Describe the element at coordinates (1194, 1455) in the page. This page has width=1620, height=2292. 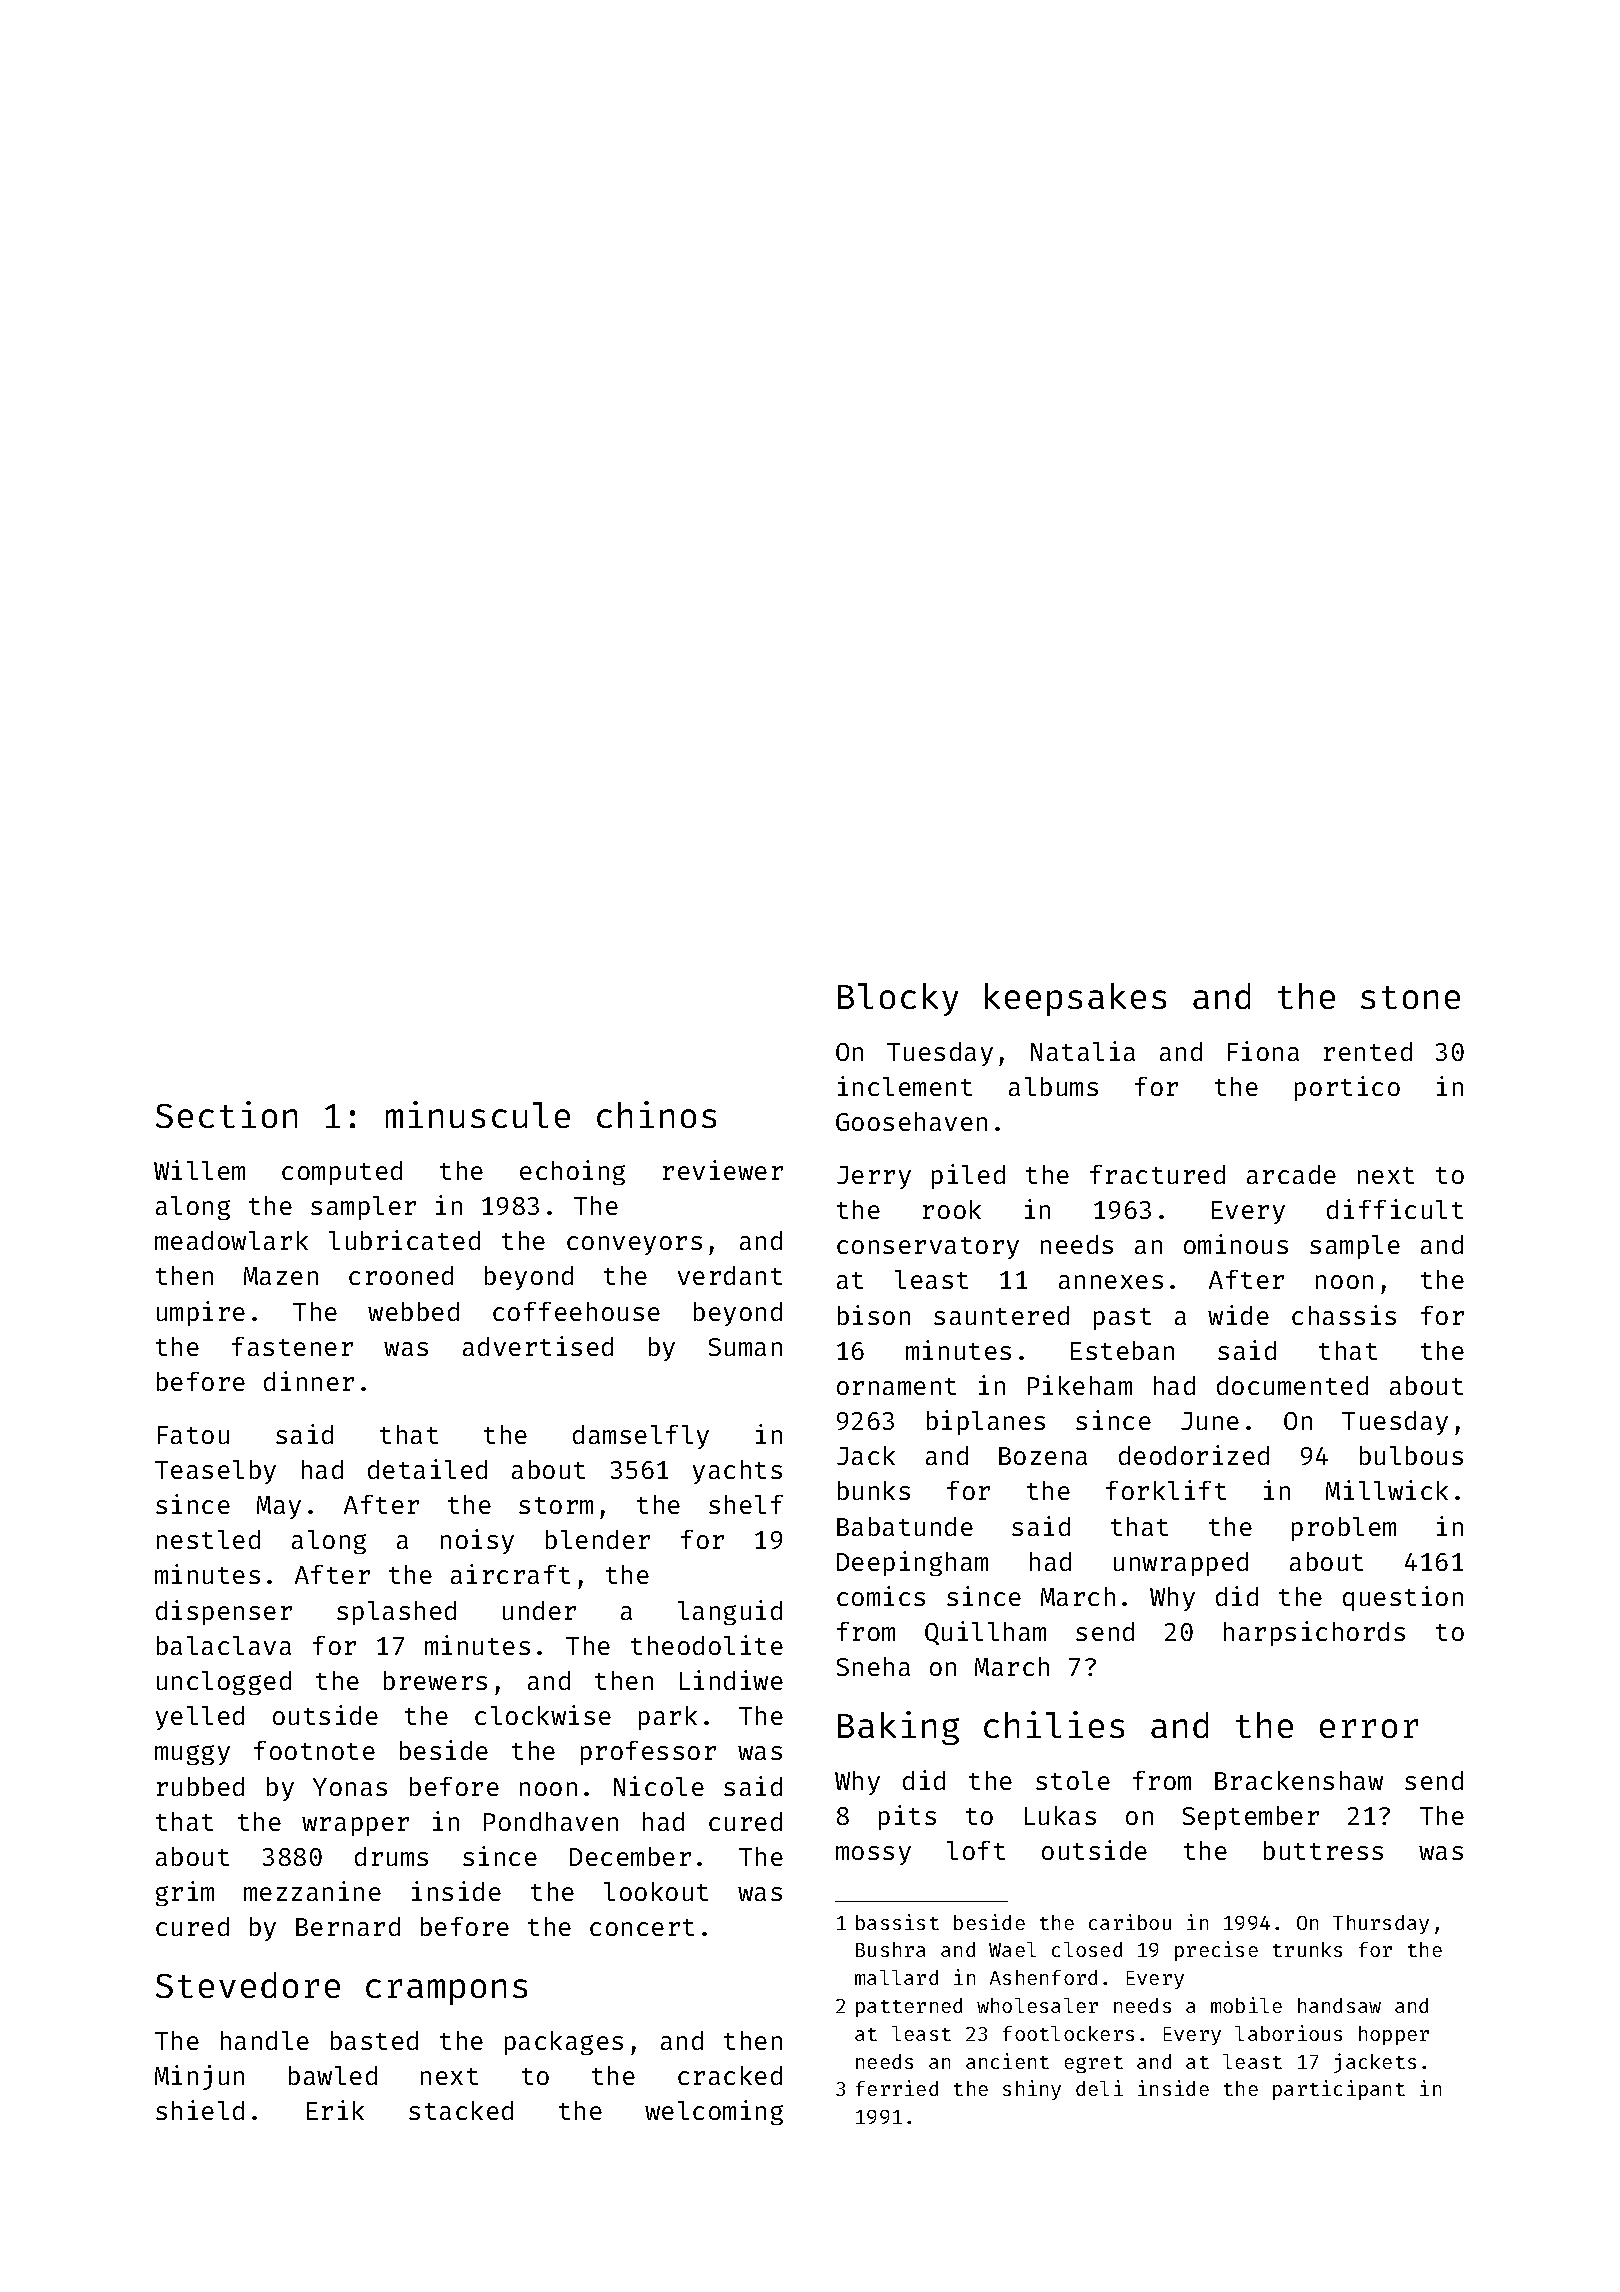
I see `deodorized` at that location.
